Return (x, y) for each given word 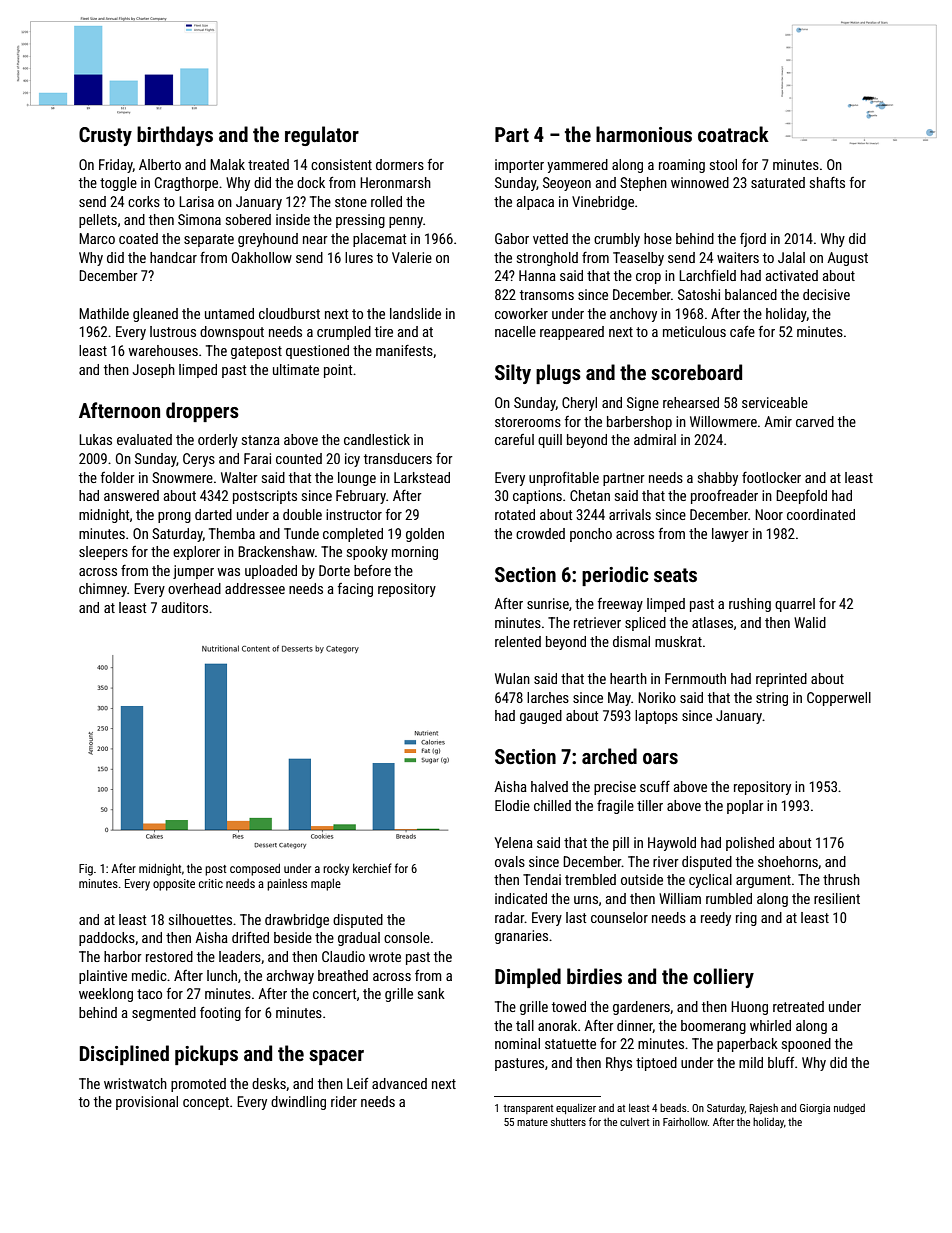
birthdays (175, 136)
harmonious (644, 134)
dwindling (298, 1103)
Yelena (514, 842)
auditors (185, 607)
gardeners (641, 1008)
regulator (322, 136)
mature (532, 1122)
